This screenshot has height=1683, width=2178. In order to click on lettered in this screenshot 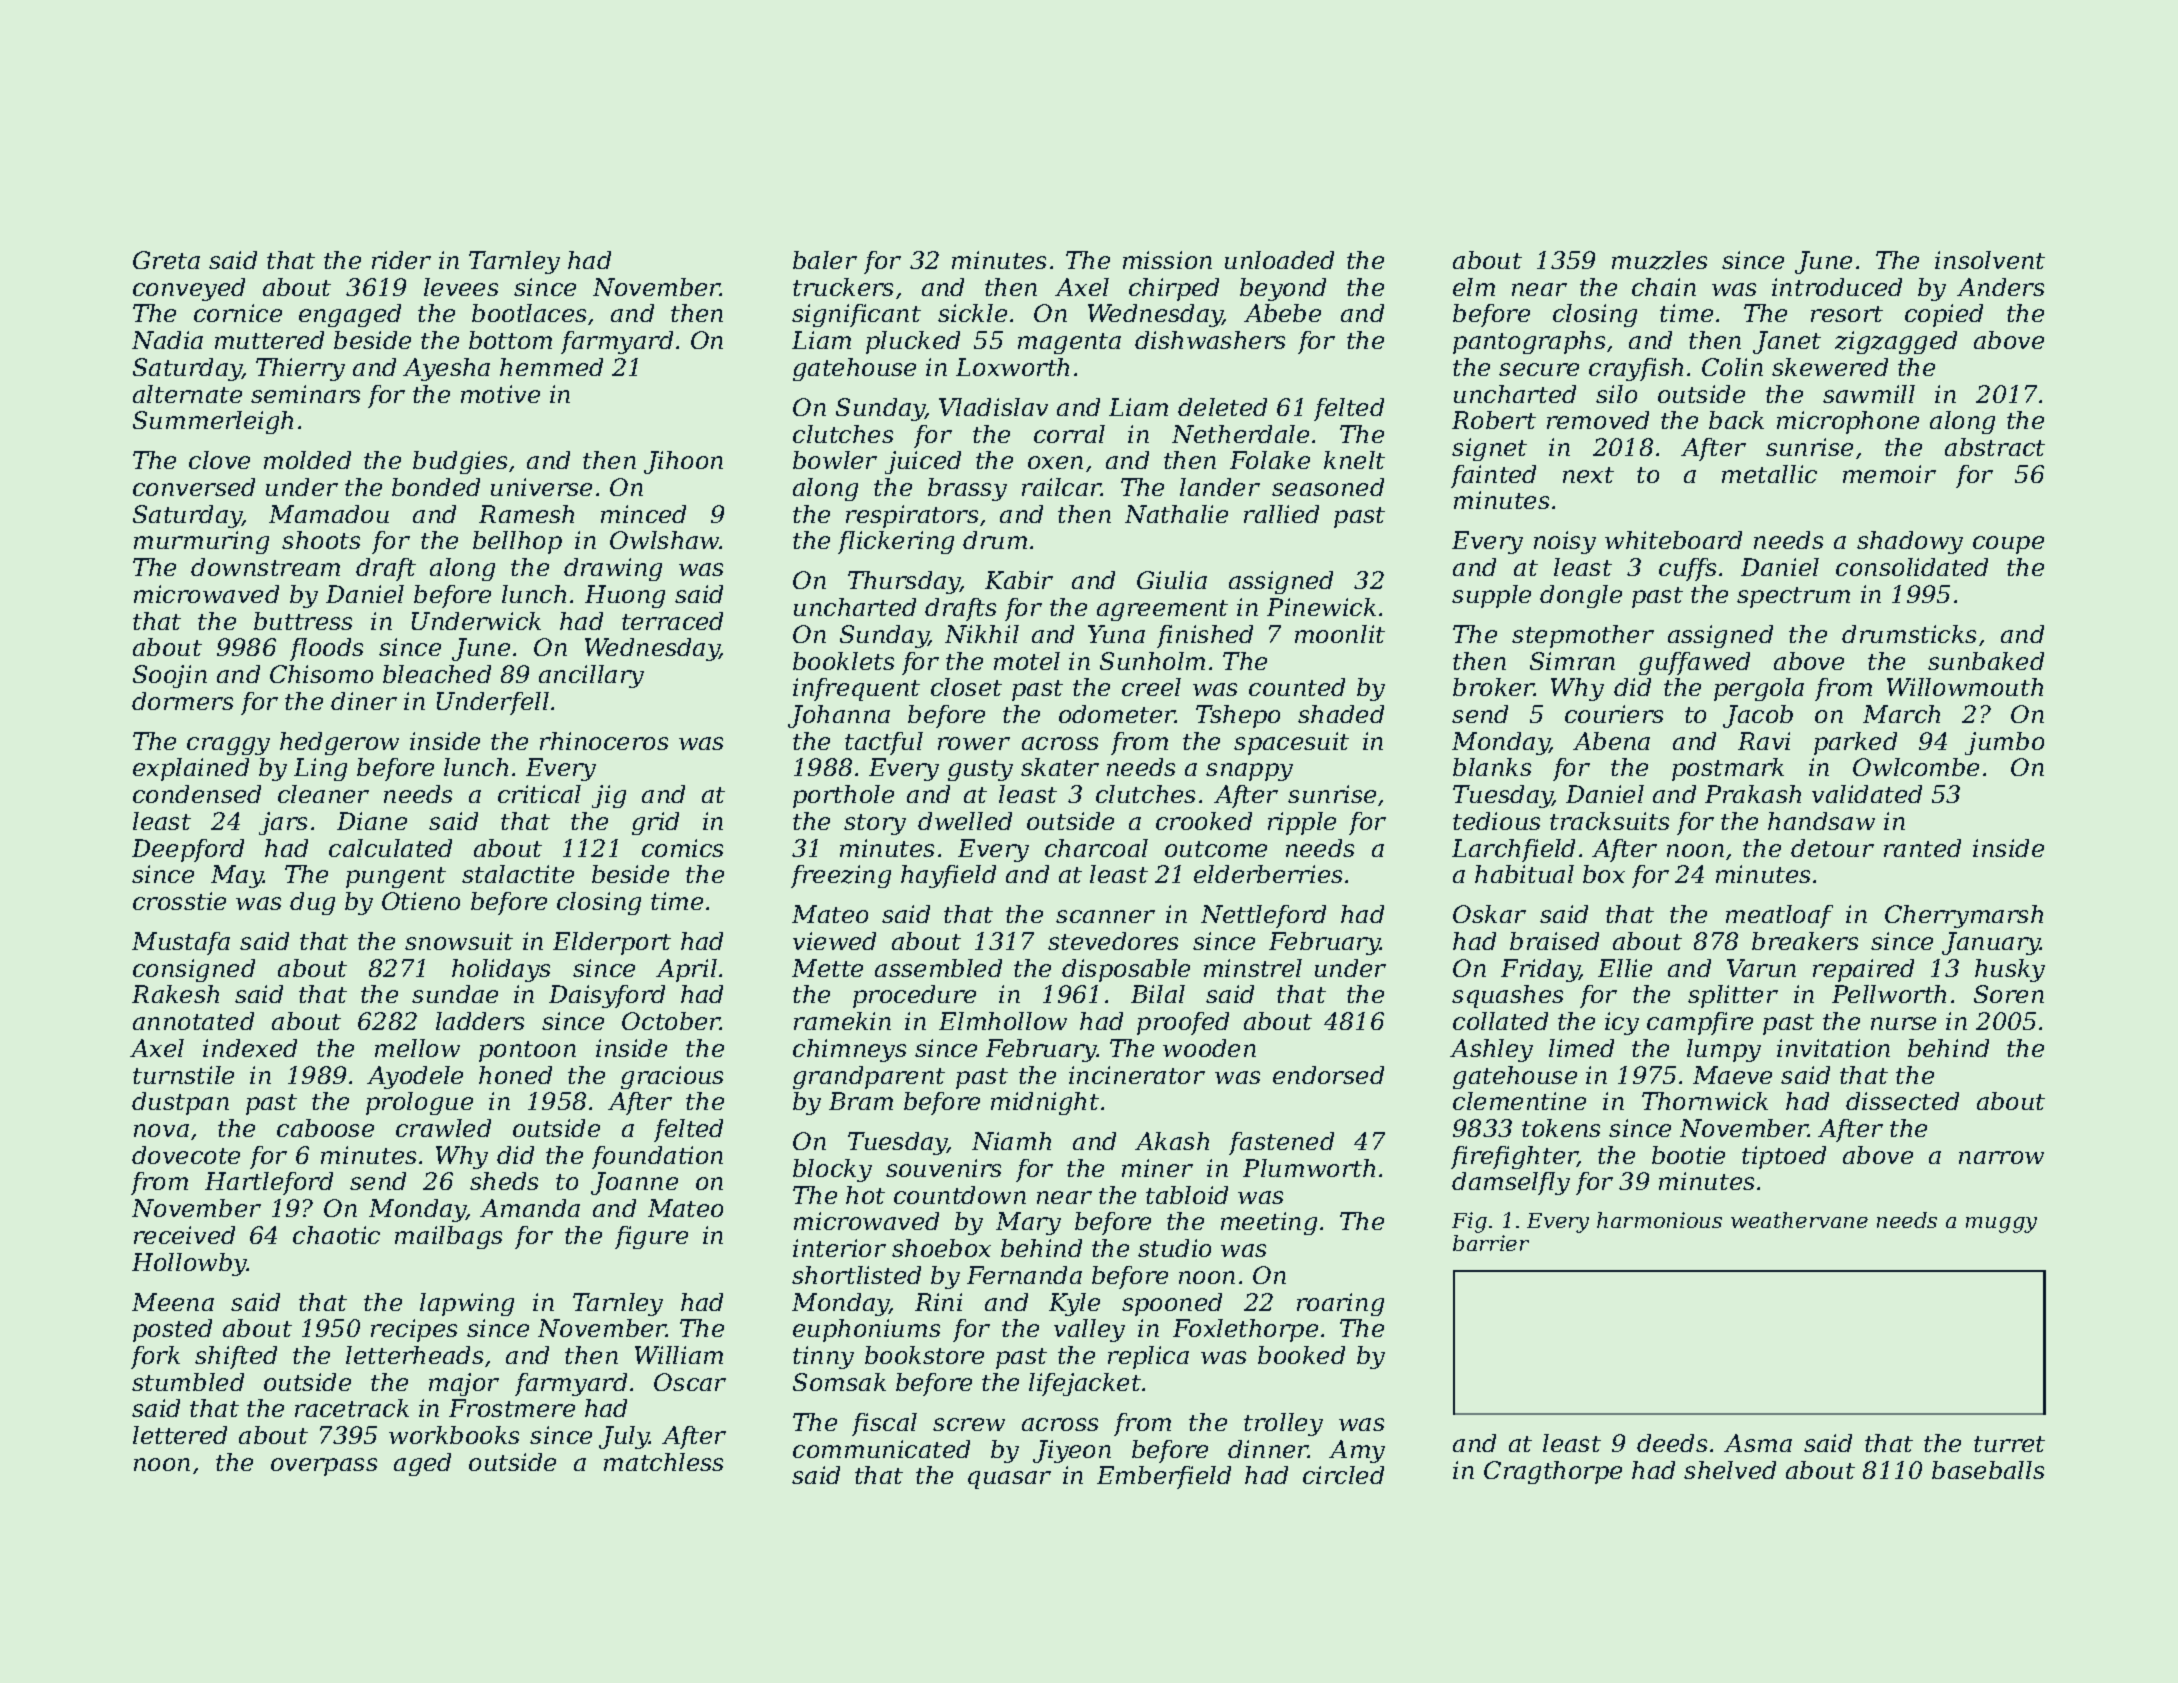, I will do `click(180, 1435)`.
